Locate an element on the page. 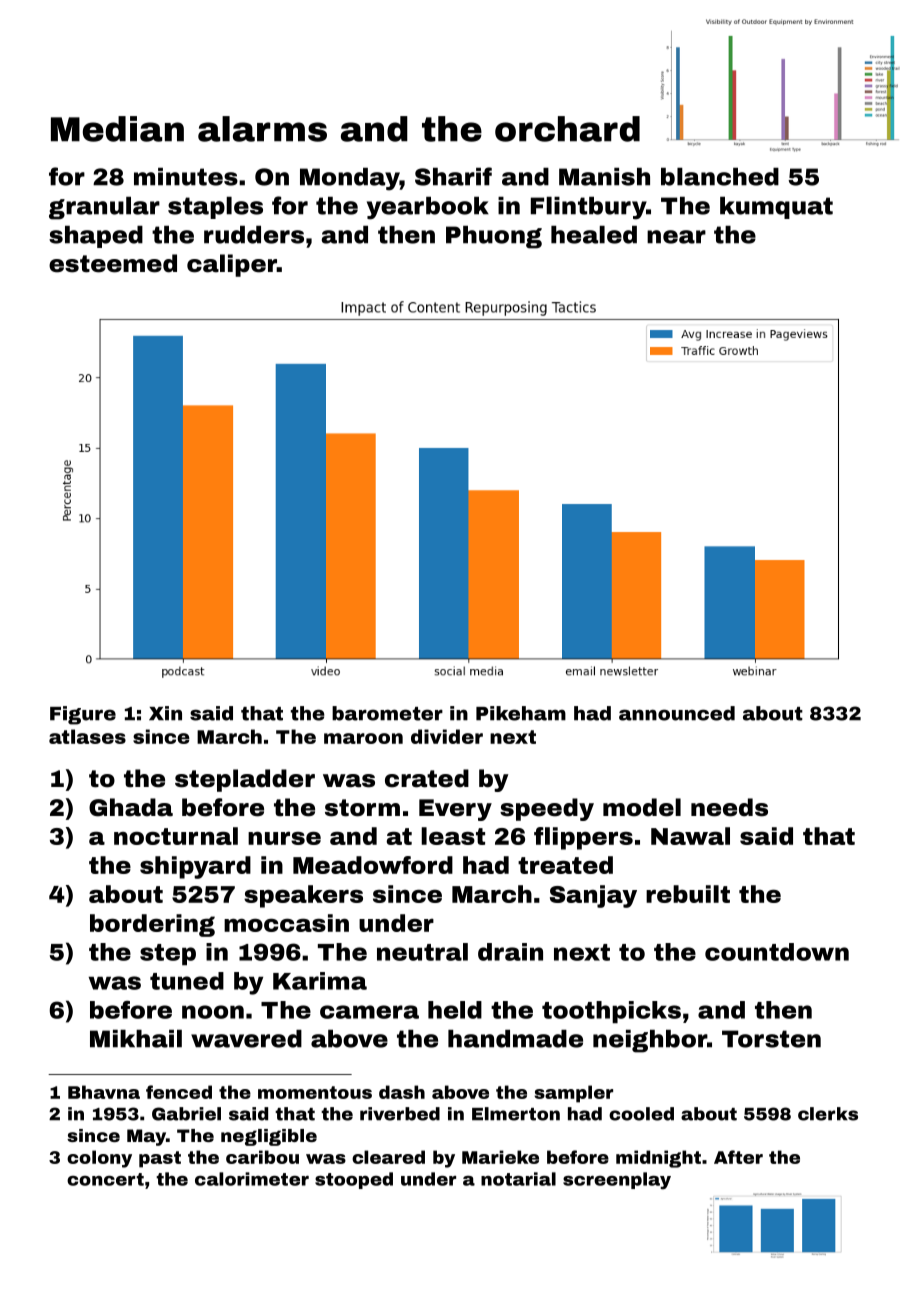 The width and height of the document is (924, 1314). caliper is located at coordinates (232, 265).
